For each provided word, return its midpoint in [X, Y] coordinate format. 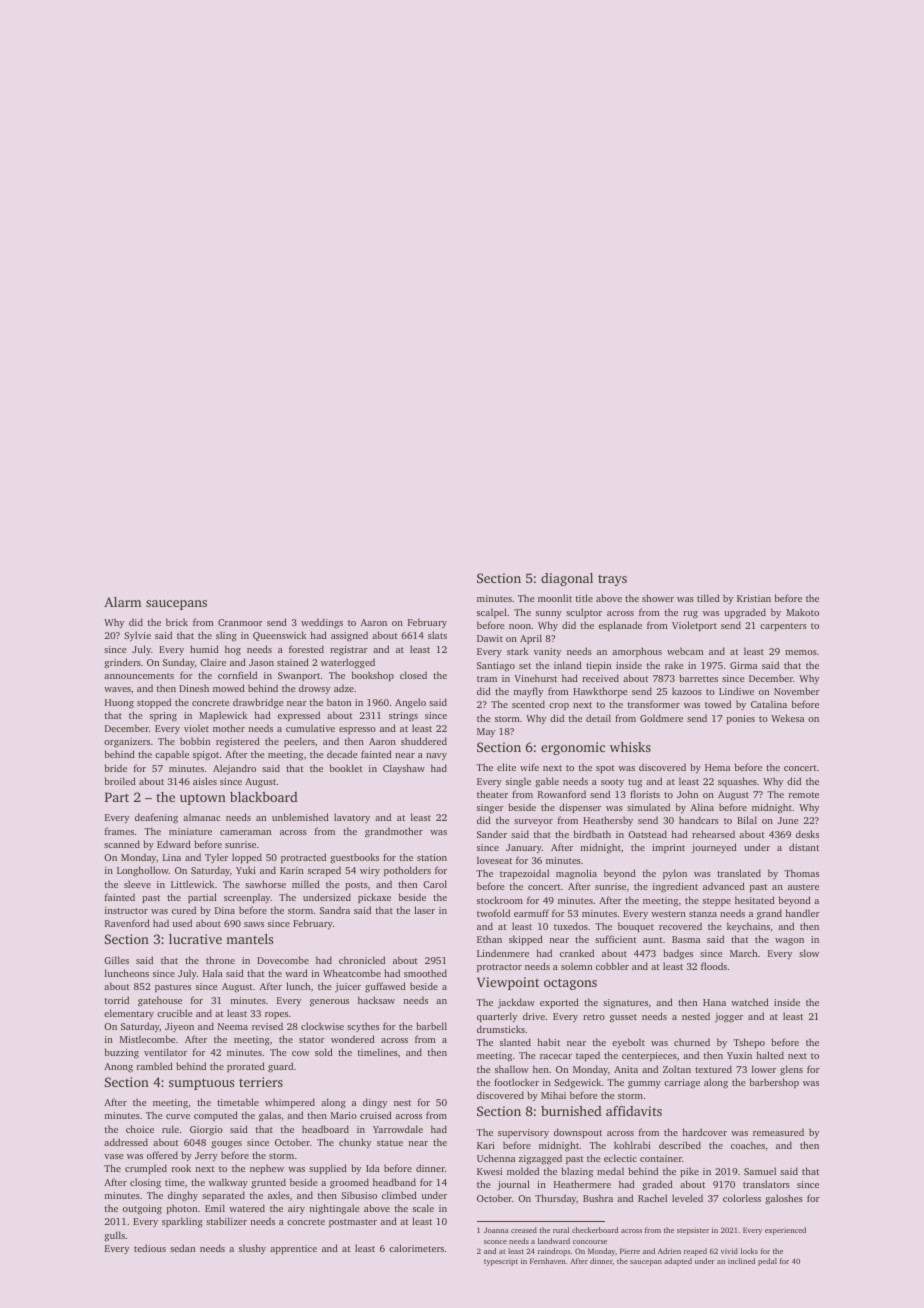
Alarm [123, 602]
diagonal [567, 579]
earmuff [531, 913]
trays [612, 580]
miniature [190, 831]
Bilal [747, 820]
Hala [213, 973]
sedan [182, 1248]
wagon [789, 942]
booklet [346, 768]
